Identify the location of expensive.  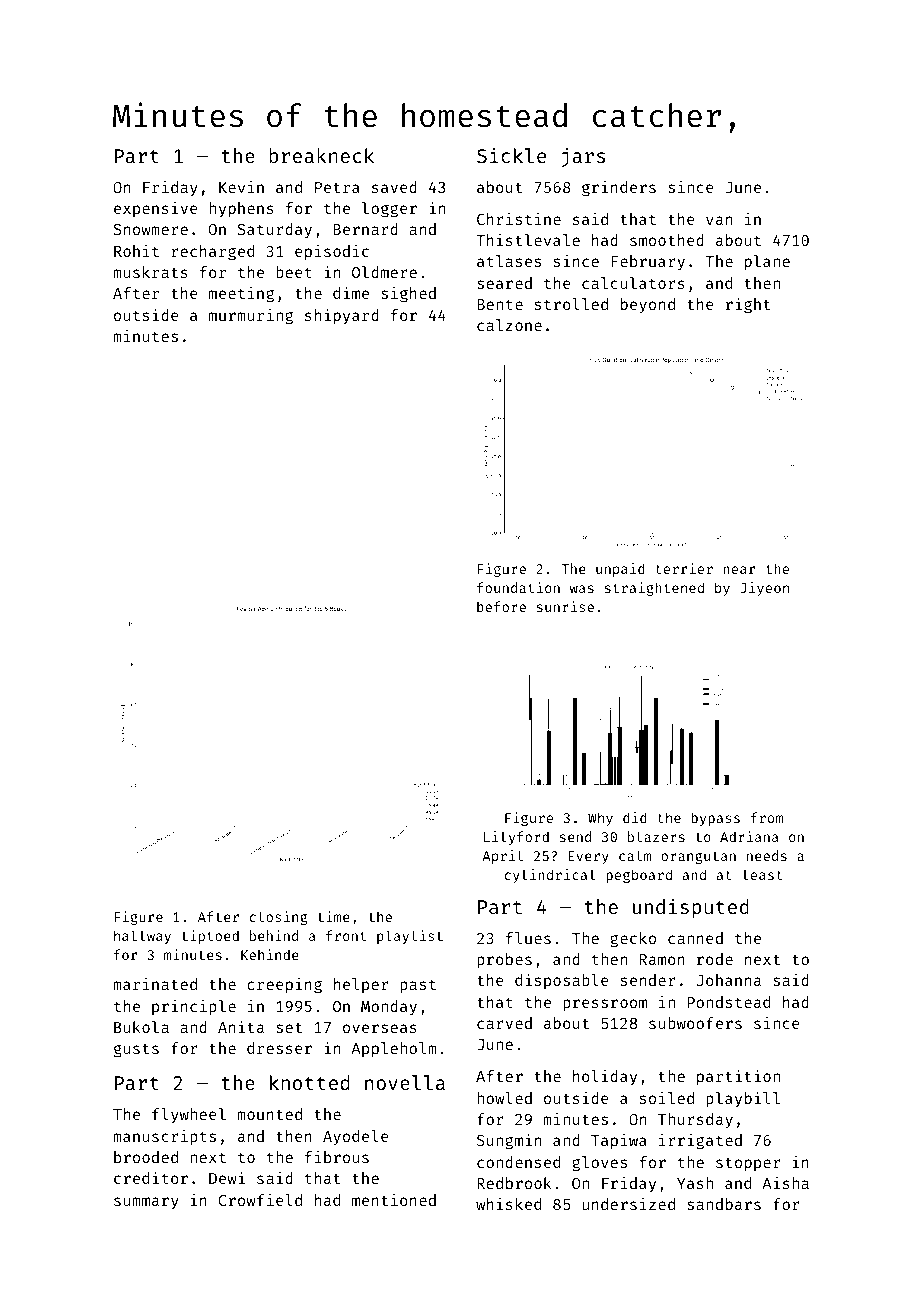
(156, 209).
